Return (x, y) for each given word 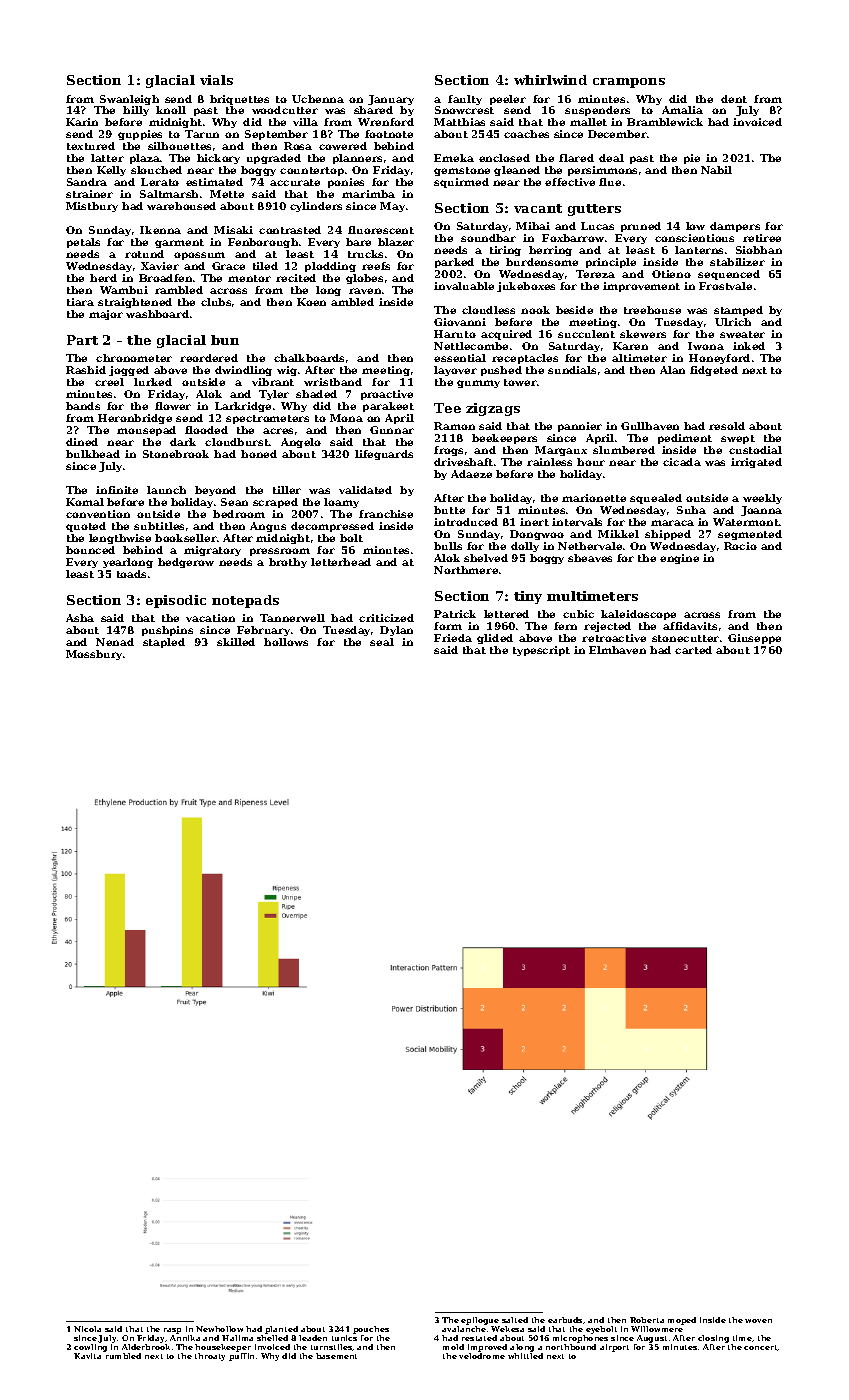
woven (758, 1321)
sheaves (590, 558)
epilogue (480, 1321)
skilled (236, 642)
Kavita (87, 1356)
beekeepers (504, 439)
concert (761, 1348)
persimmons (602, 171)
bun (225, 340)
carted (693, 650)
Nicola (87, 1329)
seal (382, 642)
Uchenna (318, 99)
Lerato (160, 182)
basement (336, 1356)
